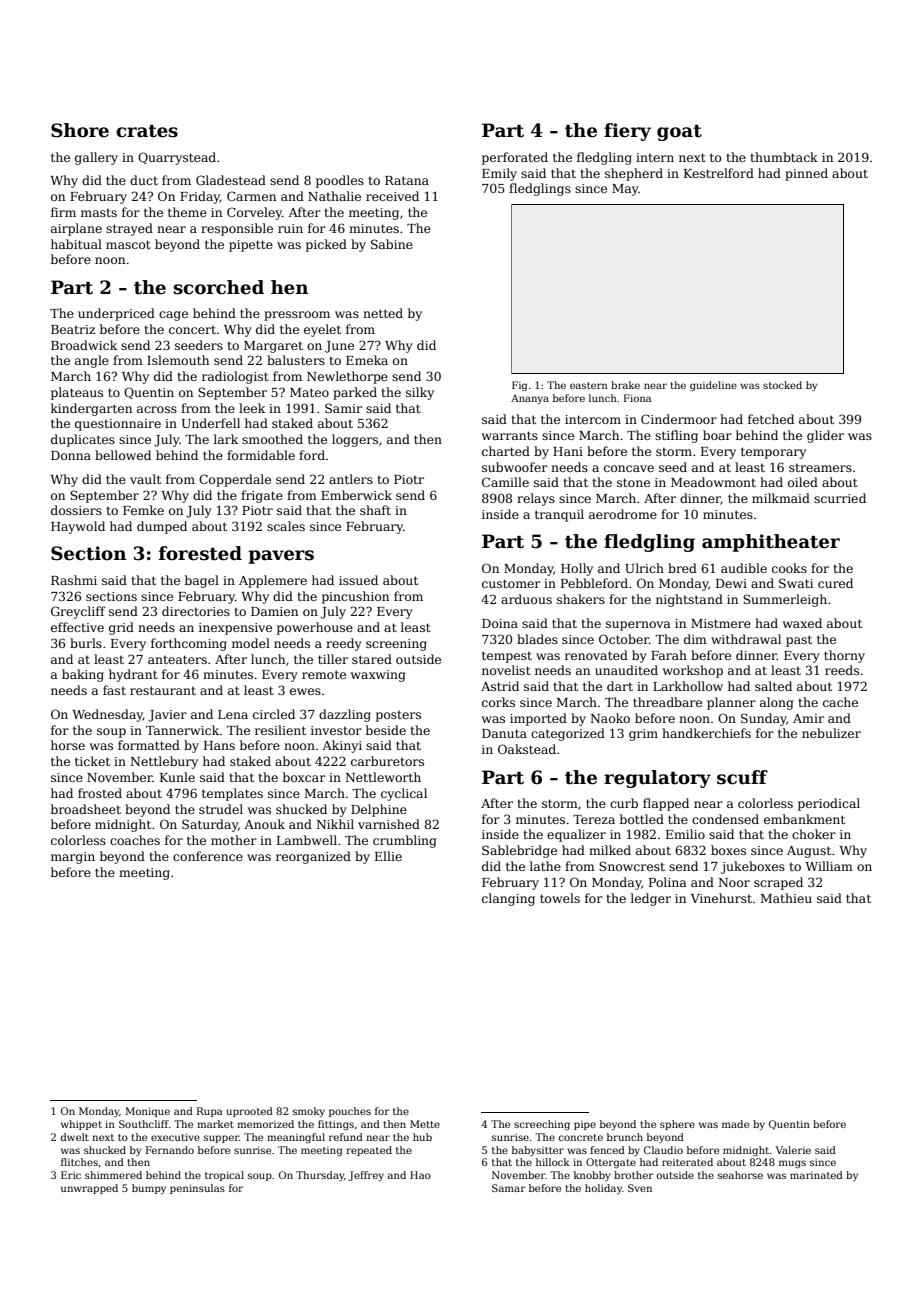  I want to click on nebulizer, so click(831, 733).
